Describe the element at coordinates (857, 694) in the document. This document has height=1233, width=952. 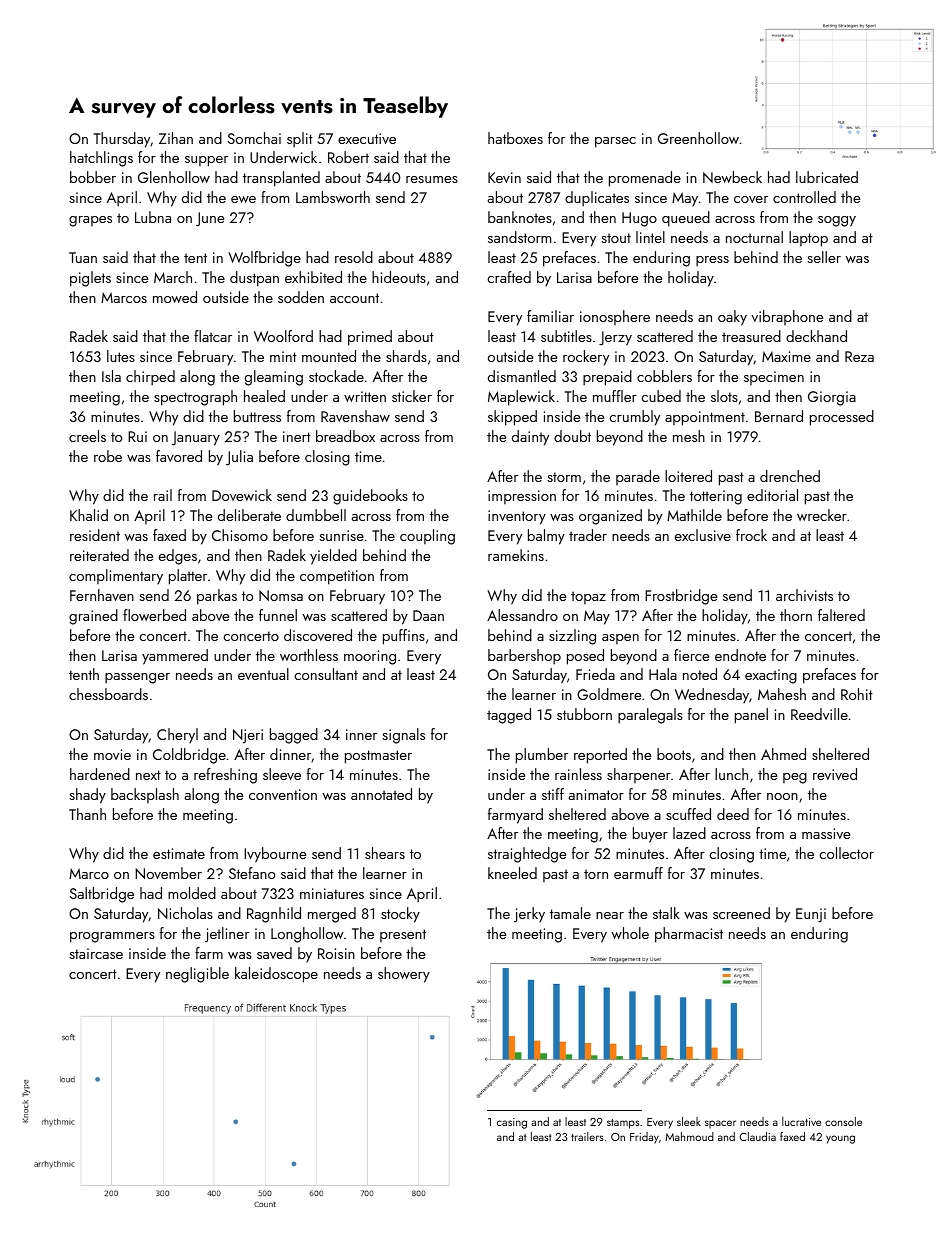
I see `Rohit` at that location.
